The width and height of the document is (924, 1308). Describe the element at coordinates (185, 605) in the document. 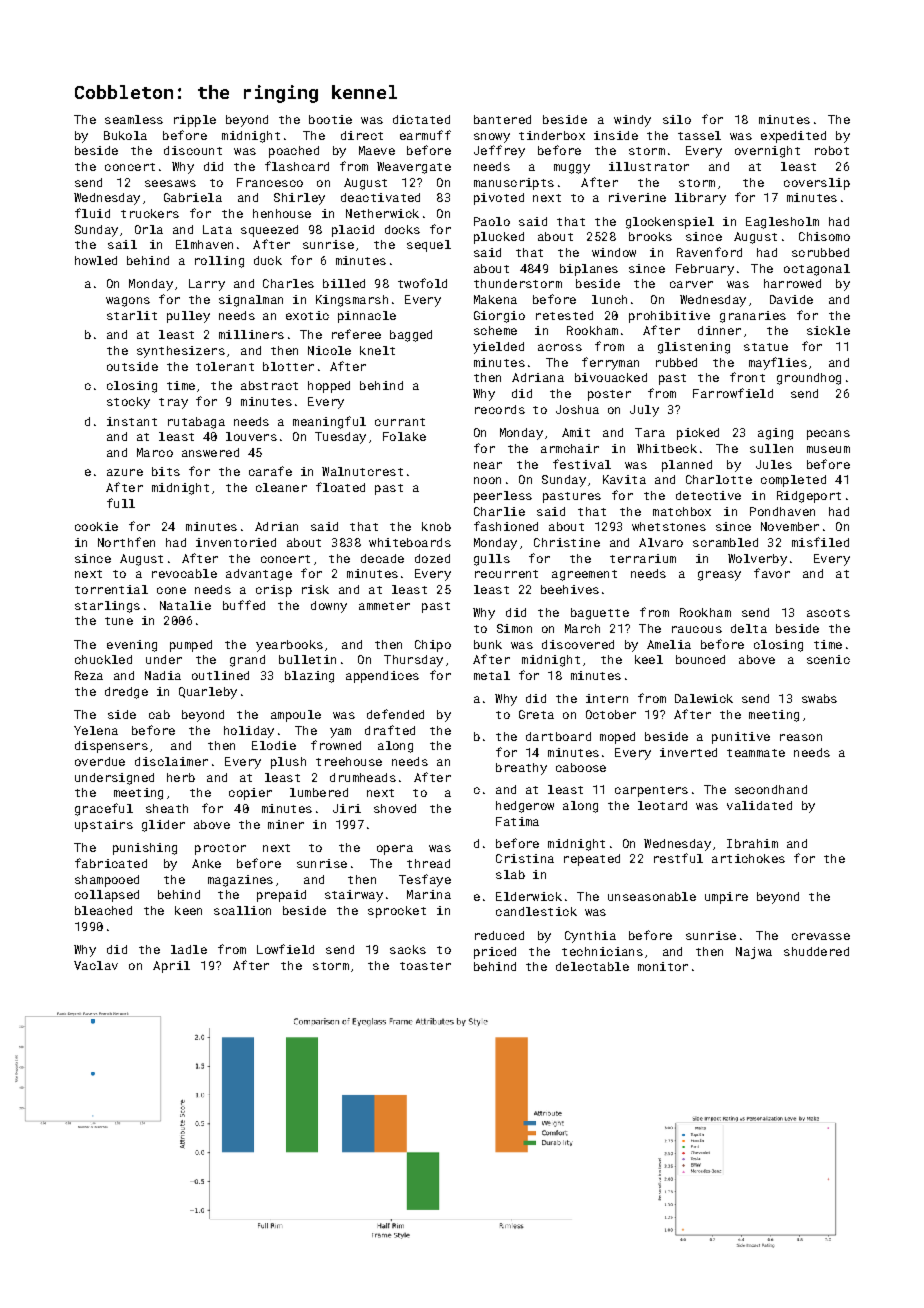

I see `Natalie` at that location.
